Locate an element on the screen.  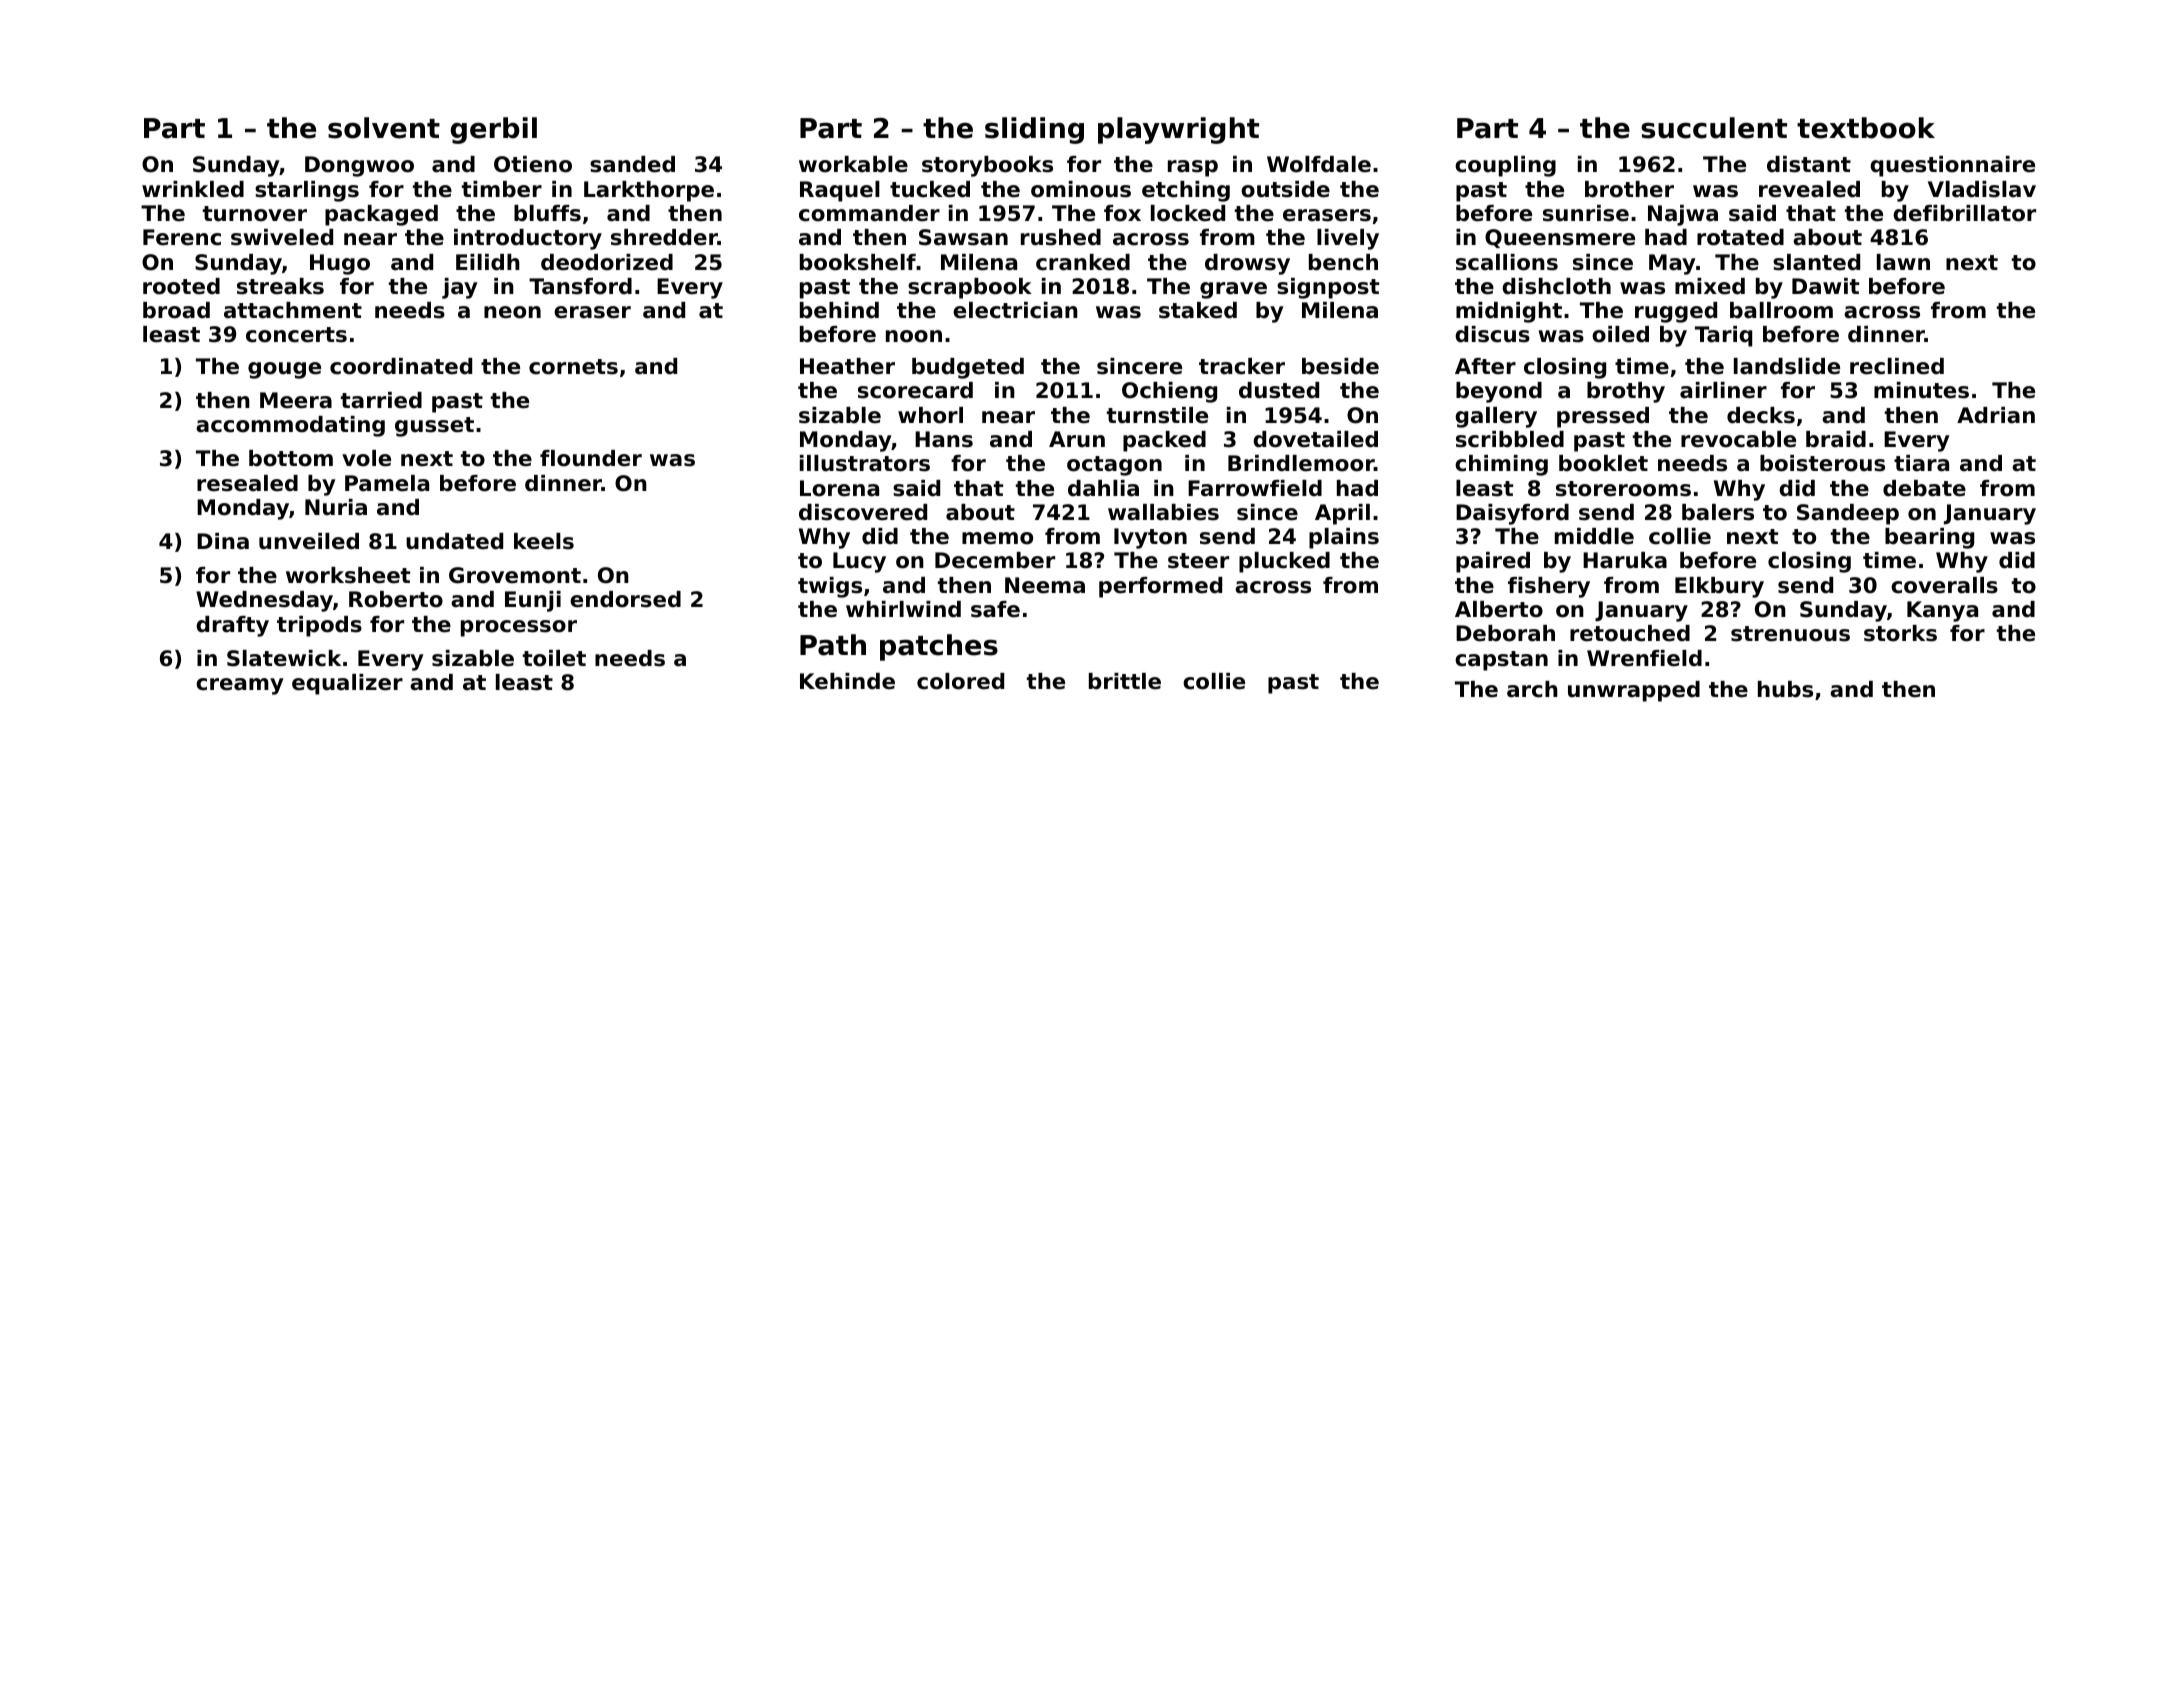
sliding is located at coordinates (1034, 130).
